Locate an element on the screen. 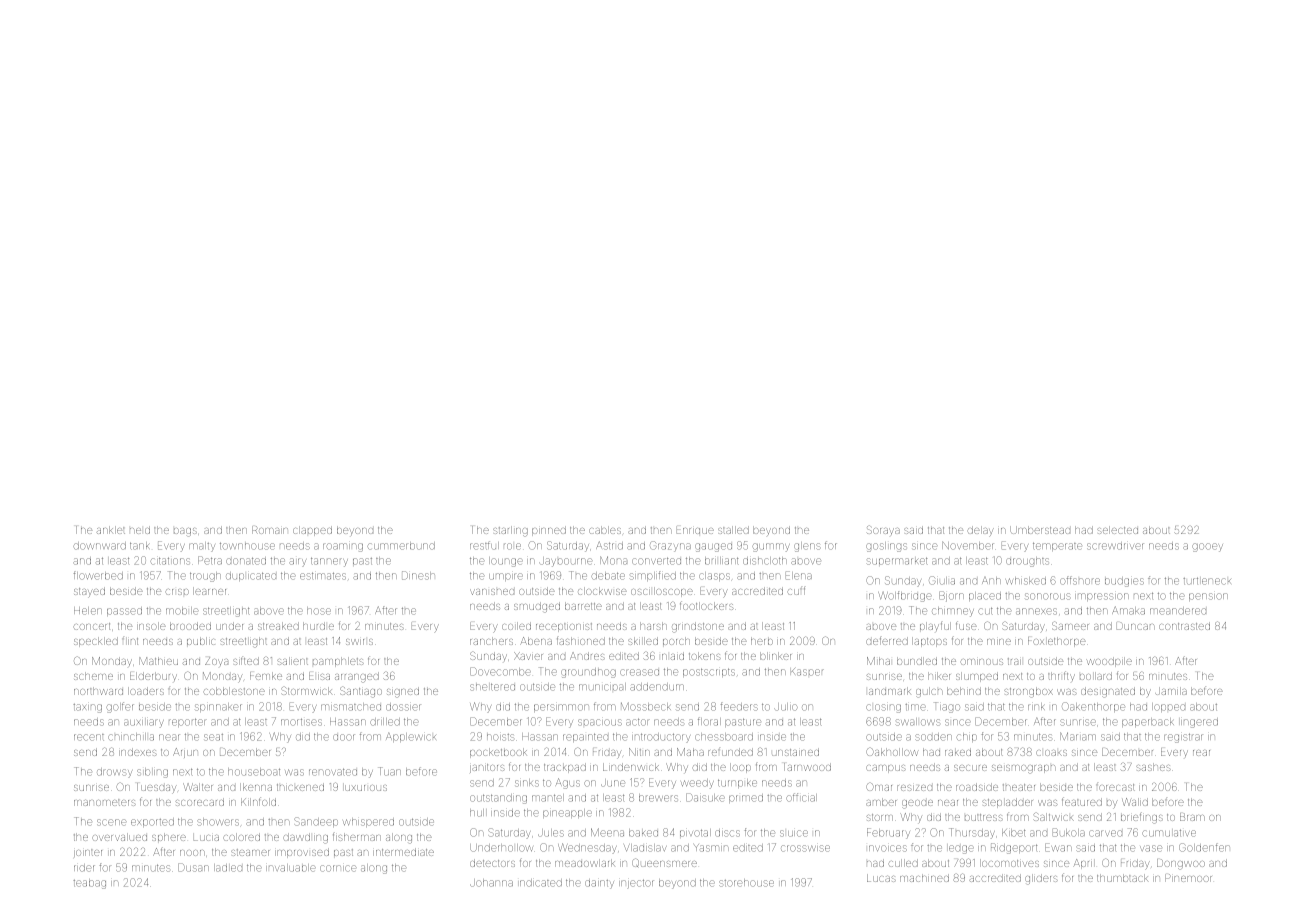 The height and width of the screenshot is (924, 1308). swallows is located at coordinates (917, 722).
